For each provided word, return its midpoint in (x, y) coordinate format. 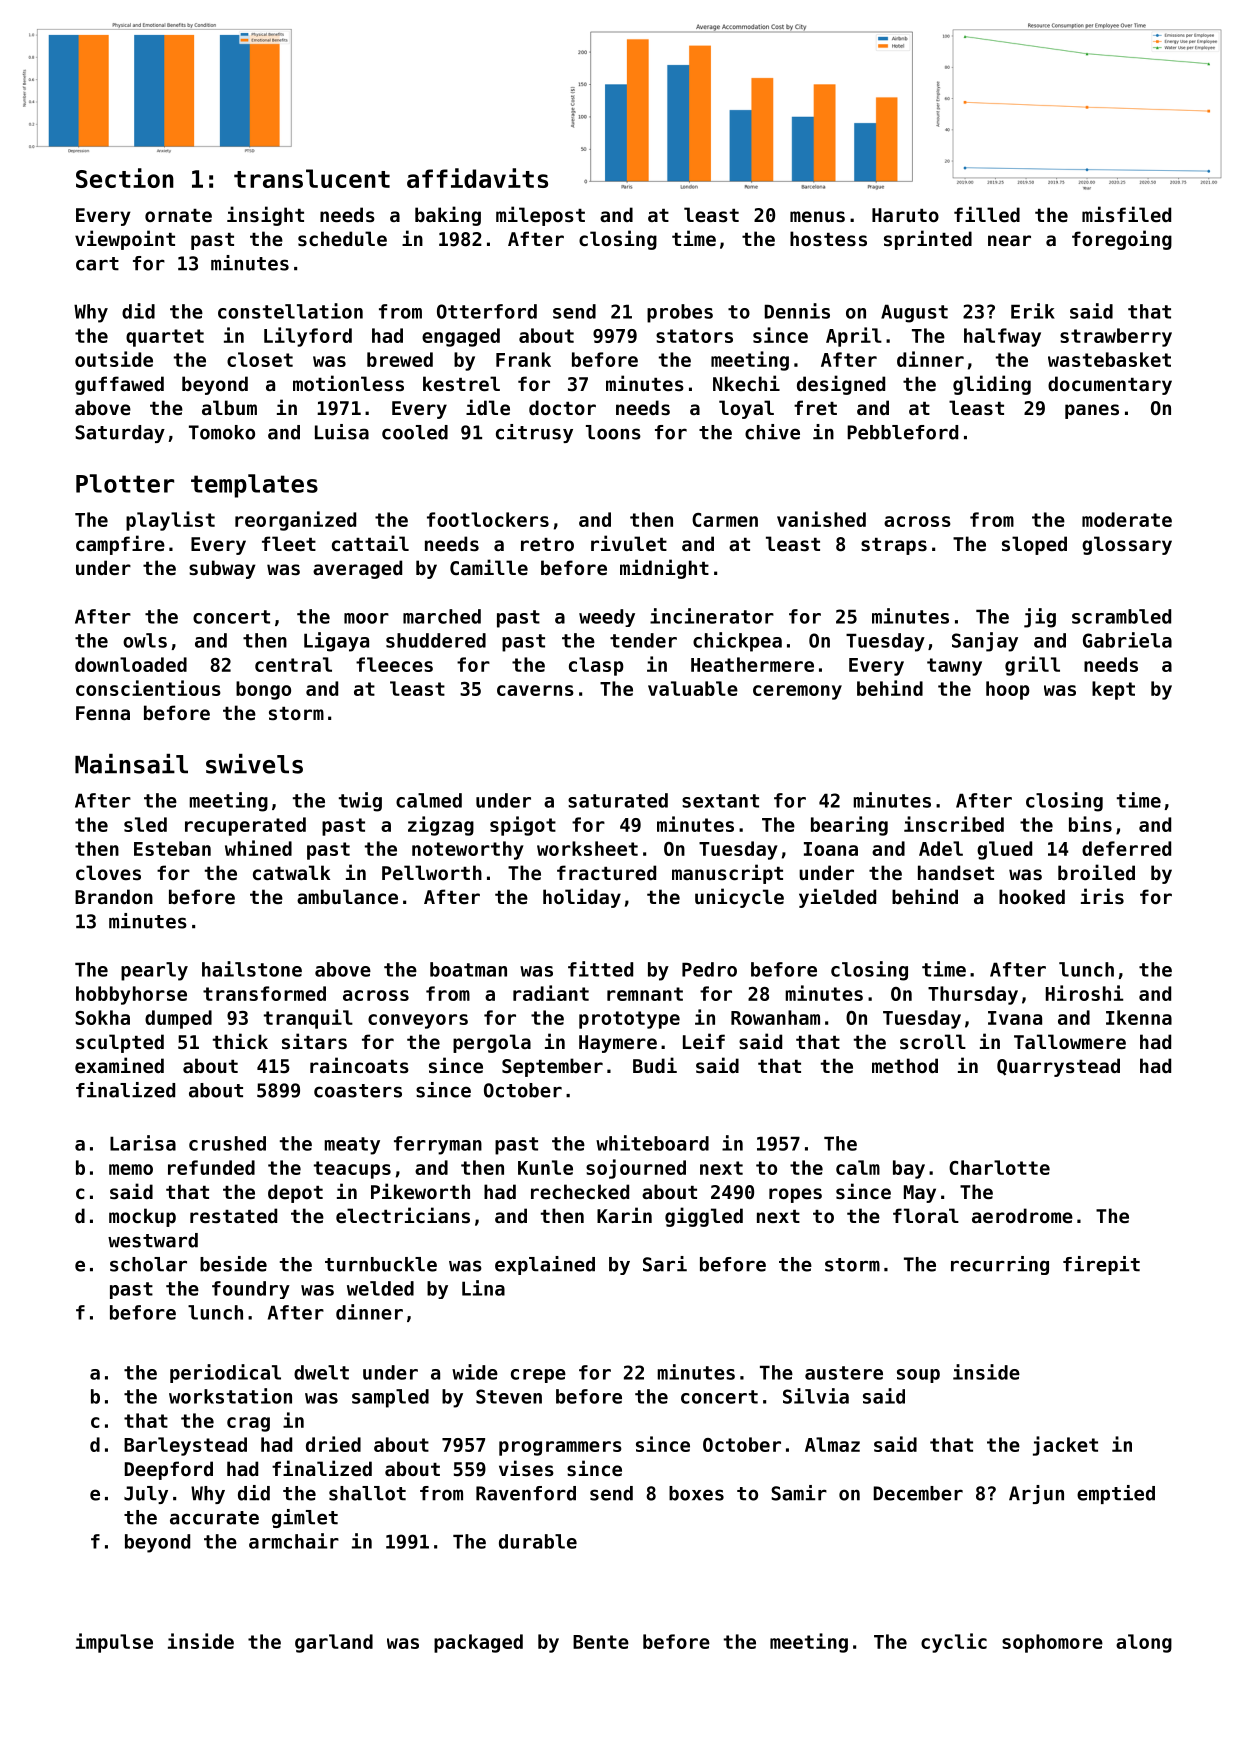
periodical (225, 1373)
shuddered (436, 640)
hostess (828, 239)
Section (125, 178)
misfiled (1126, 214)
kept (1113, 690)
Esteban (172, 848)
